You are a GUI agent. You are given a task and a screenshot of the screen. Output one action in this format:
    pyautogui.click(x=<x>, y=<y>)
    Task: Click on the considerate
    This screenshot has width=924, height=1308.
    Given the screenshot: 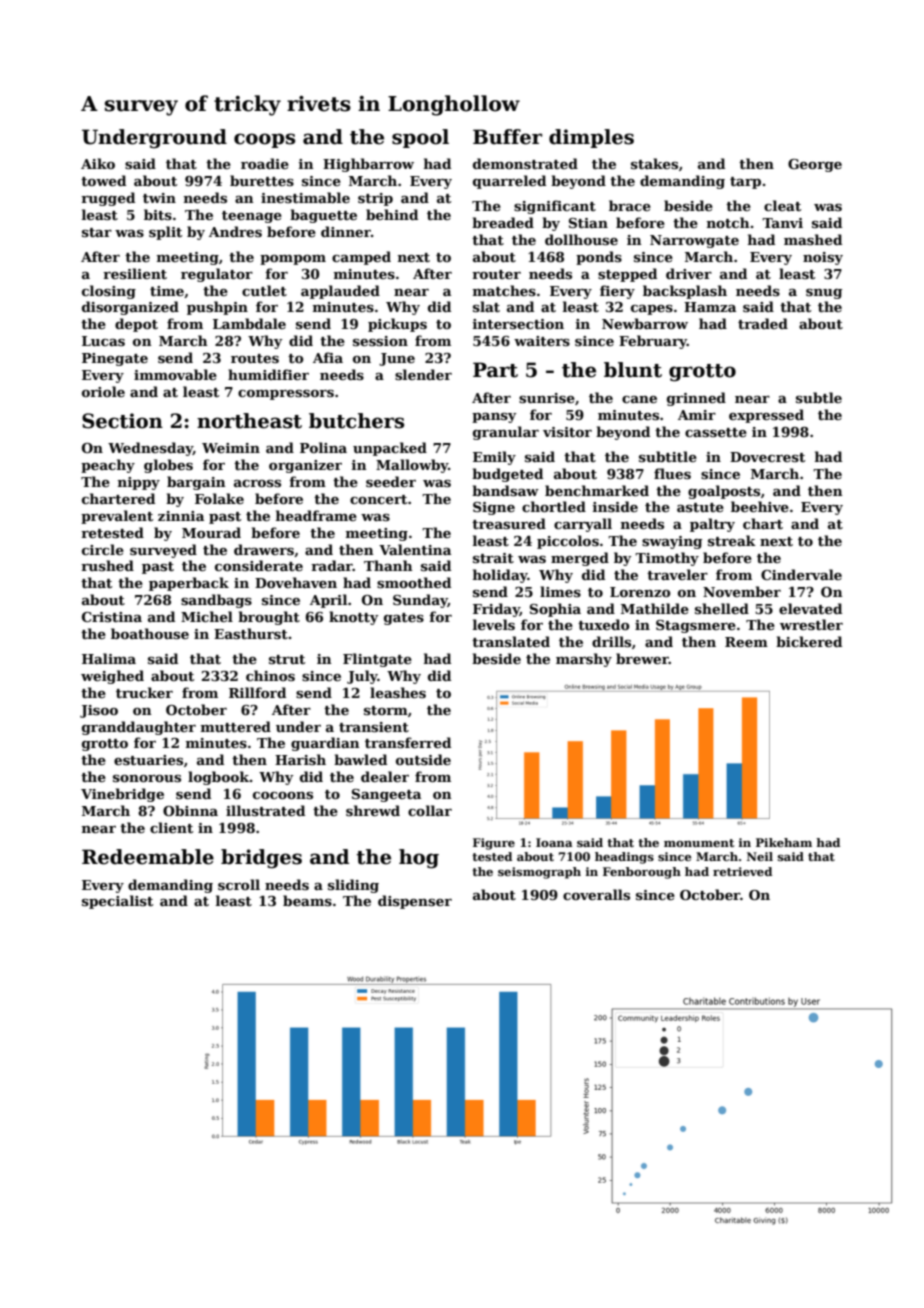 What is the action you would take?
    pyautogui.click(x=259, y=565)
